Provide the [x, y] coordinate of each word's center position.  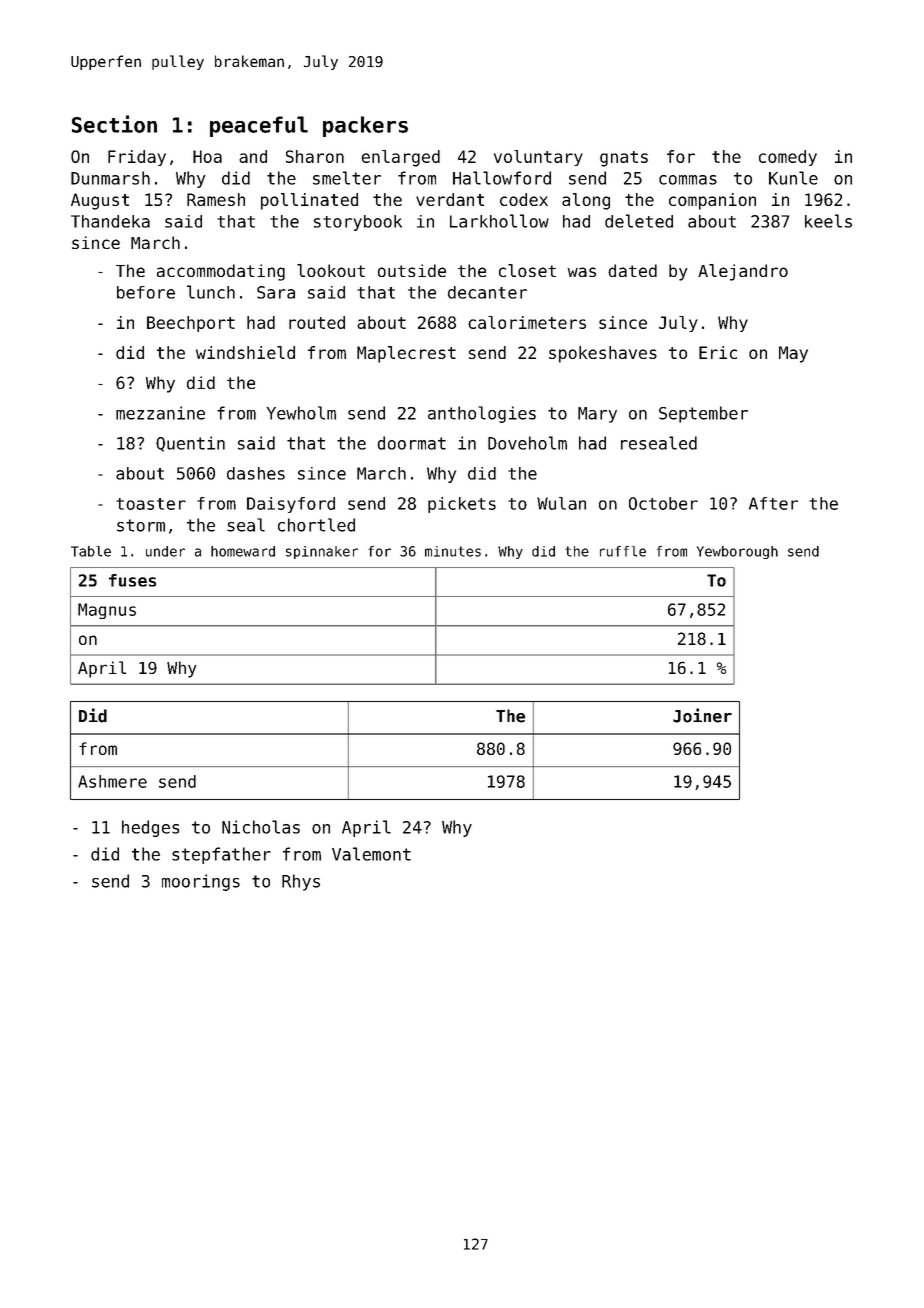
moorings [201, 882]
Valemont [371, 854]
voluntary [538, 158]
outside [412, 270]
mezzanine [160, 413]
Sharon [315, 156]
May [793, 354]
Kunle [793, 178]
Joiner [702, 715]
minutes [453, 551]
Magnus [107, 611]
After [773, 503]
